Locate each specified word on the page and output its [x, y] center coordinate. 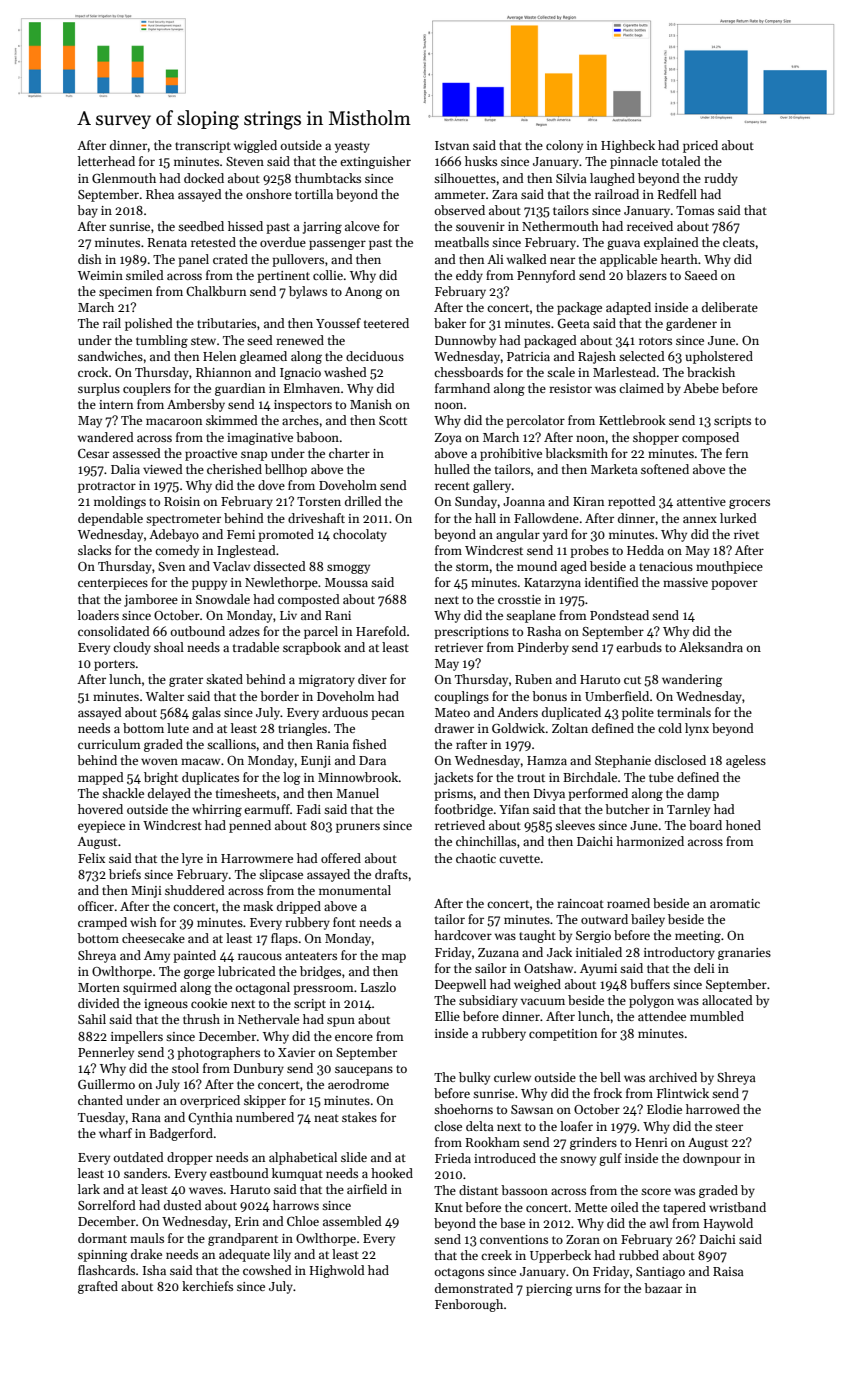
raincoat [580, 903]
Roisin [182, 501]
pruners [358, 828]
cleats [739, 242]
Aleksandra [711, 647]
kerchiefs [207, 1286]
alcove [362, 226]
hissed [245, 226]
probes [589, 551]
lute [178, 728]
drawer [454, 728]
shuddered [195, 890]
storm [472, 567]
